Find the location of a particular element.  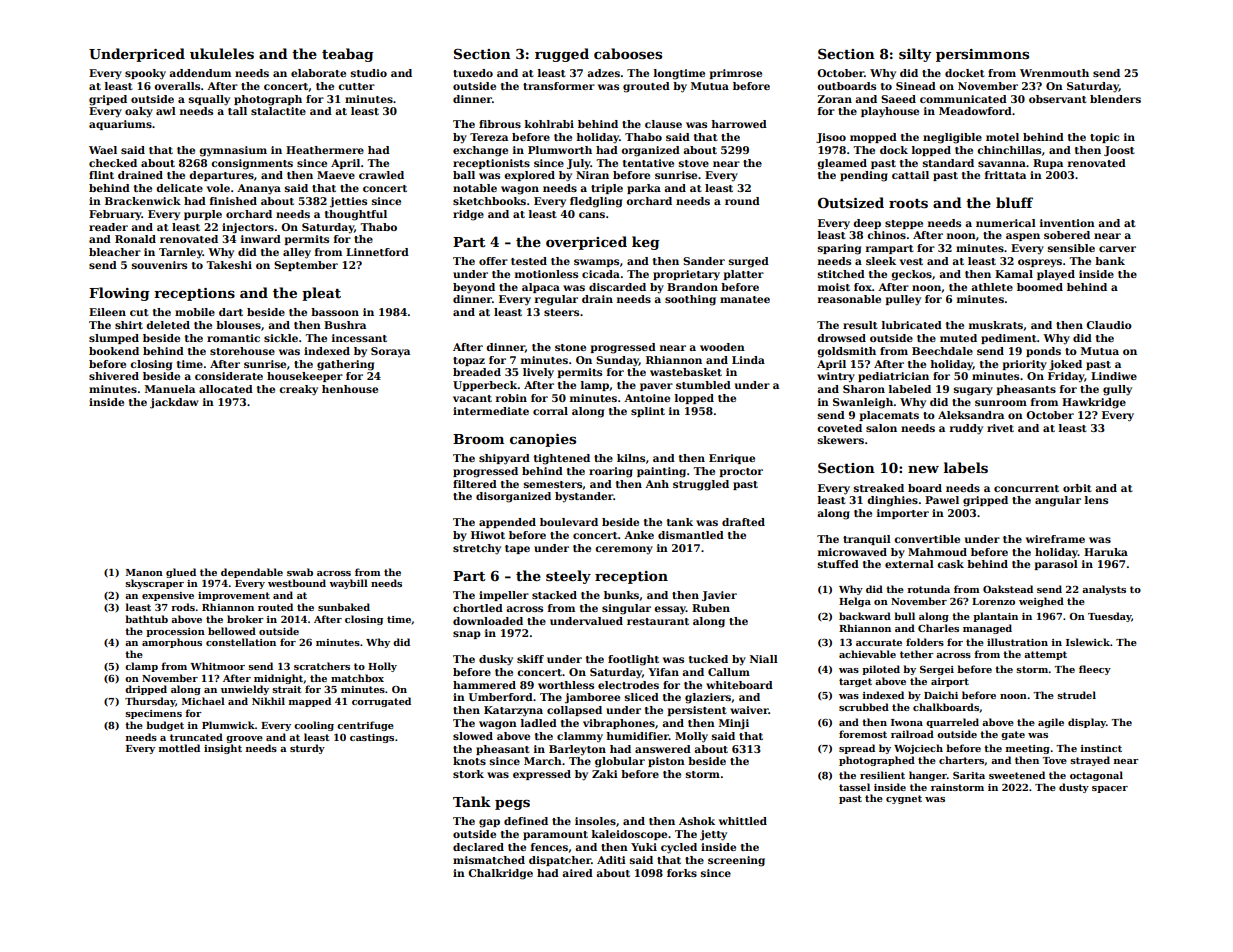

cattail is located at coordinates (910, 175).
